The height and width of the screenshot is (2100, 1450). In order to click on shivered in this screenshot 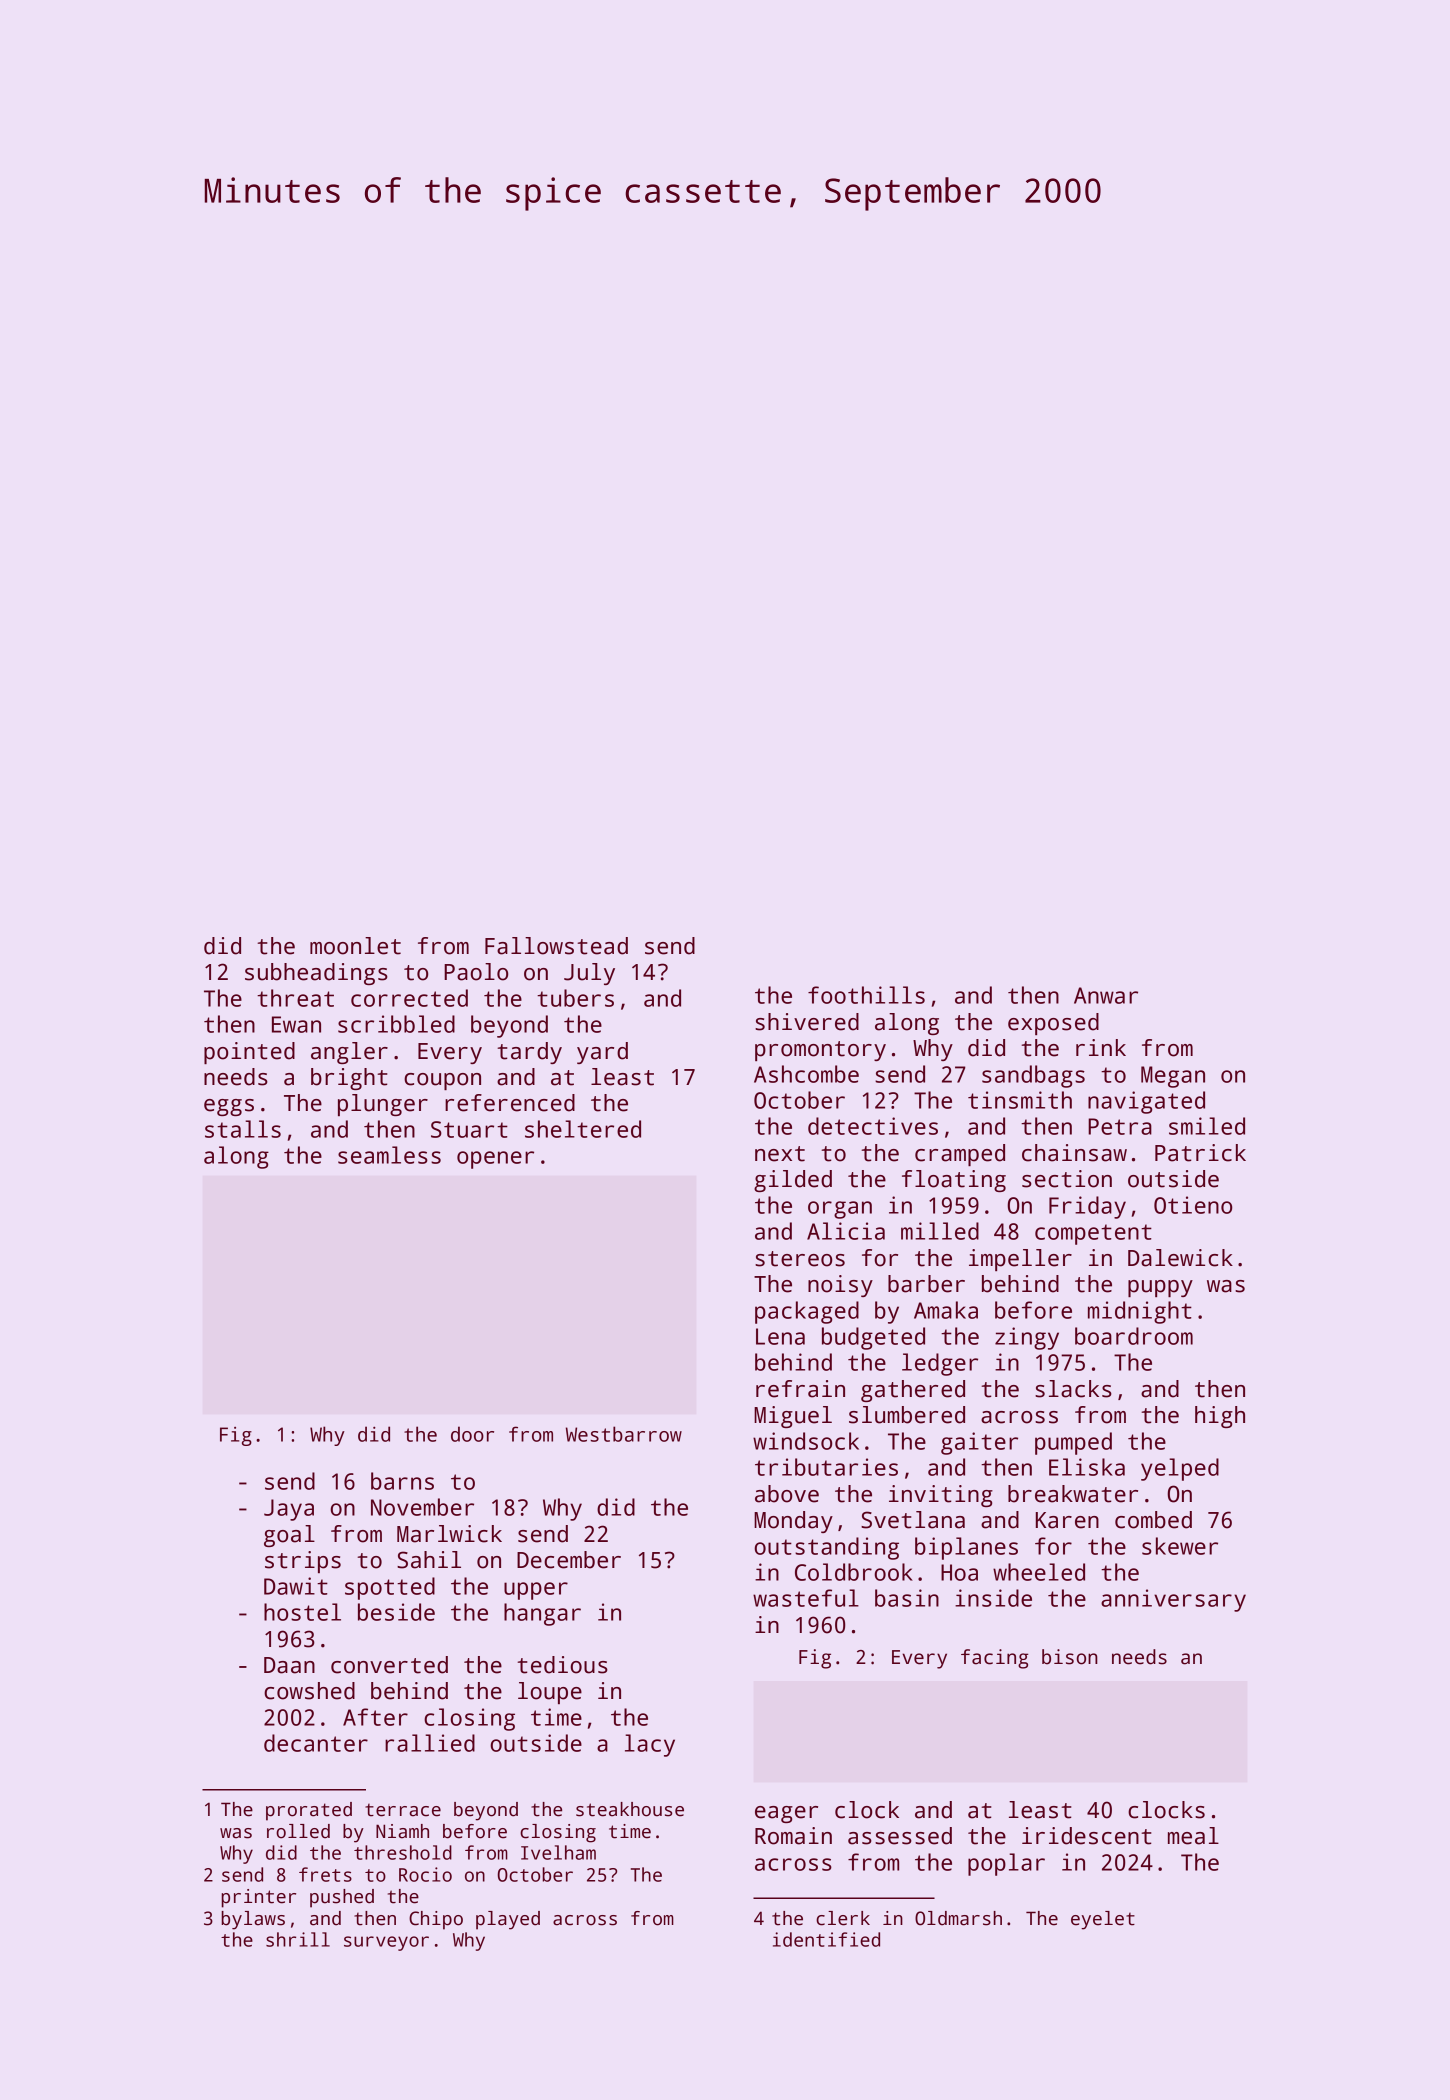, I will do `click(807, 1022)`.
